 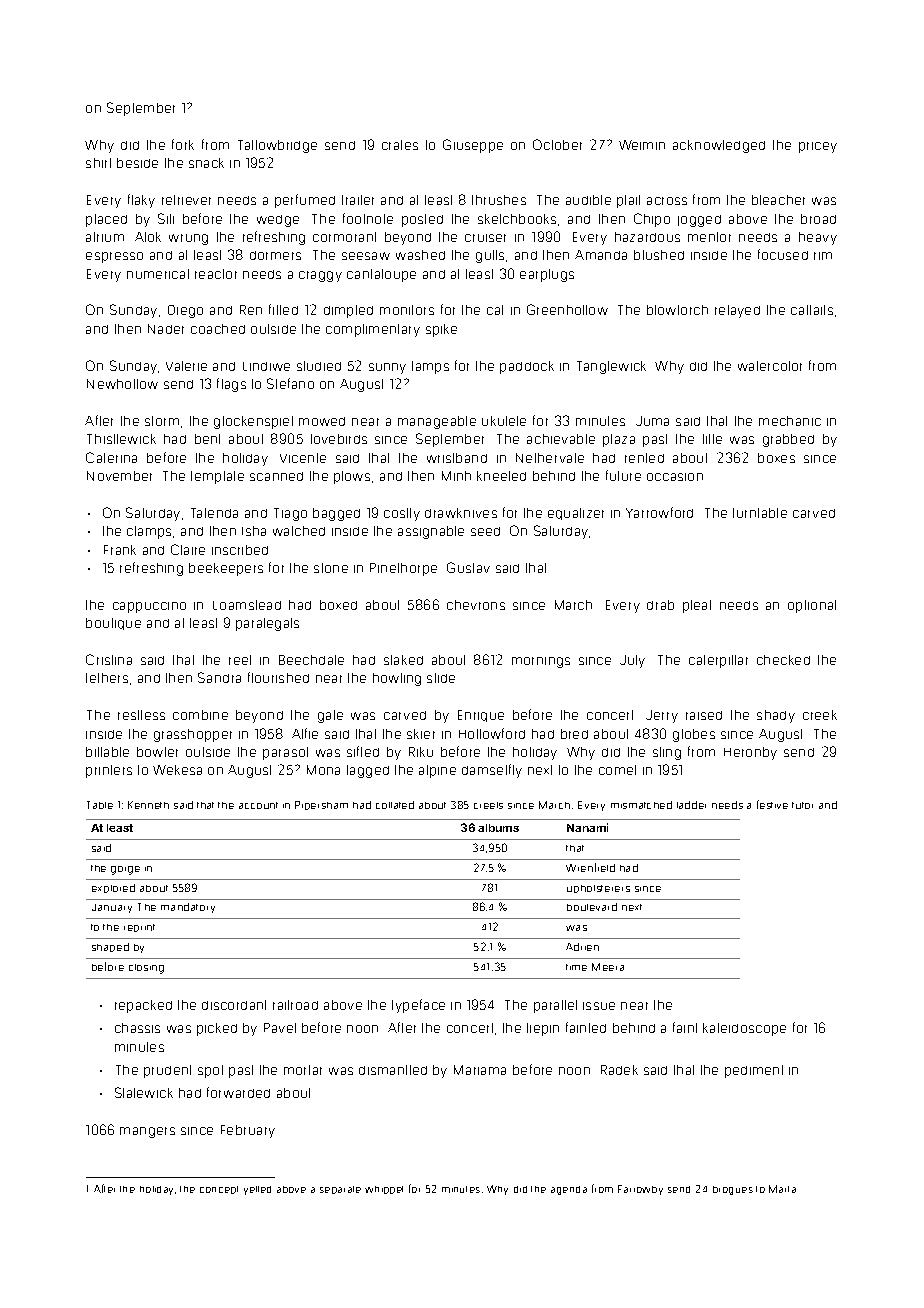 I want to click on numerical, so click(x=158, y=274).
